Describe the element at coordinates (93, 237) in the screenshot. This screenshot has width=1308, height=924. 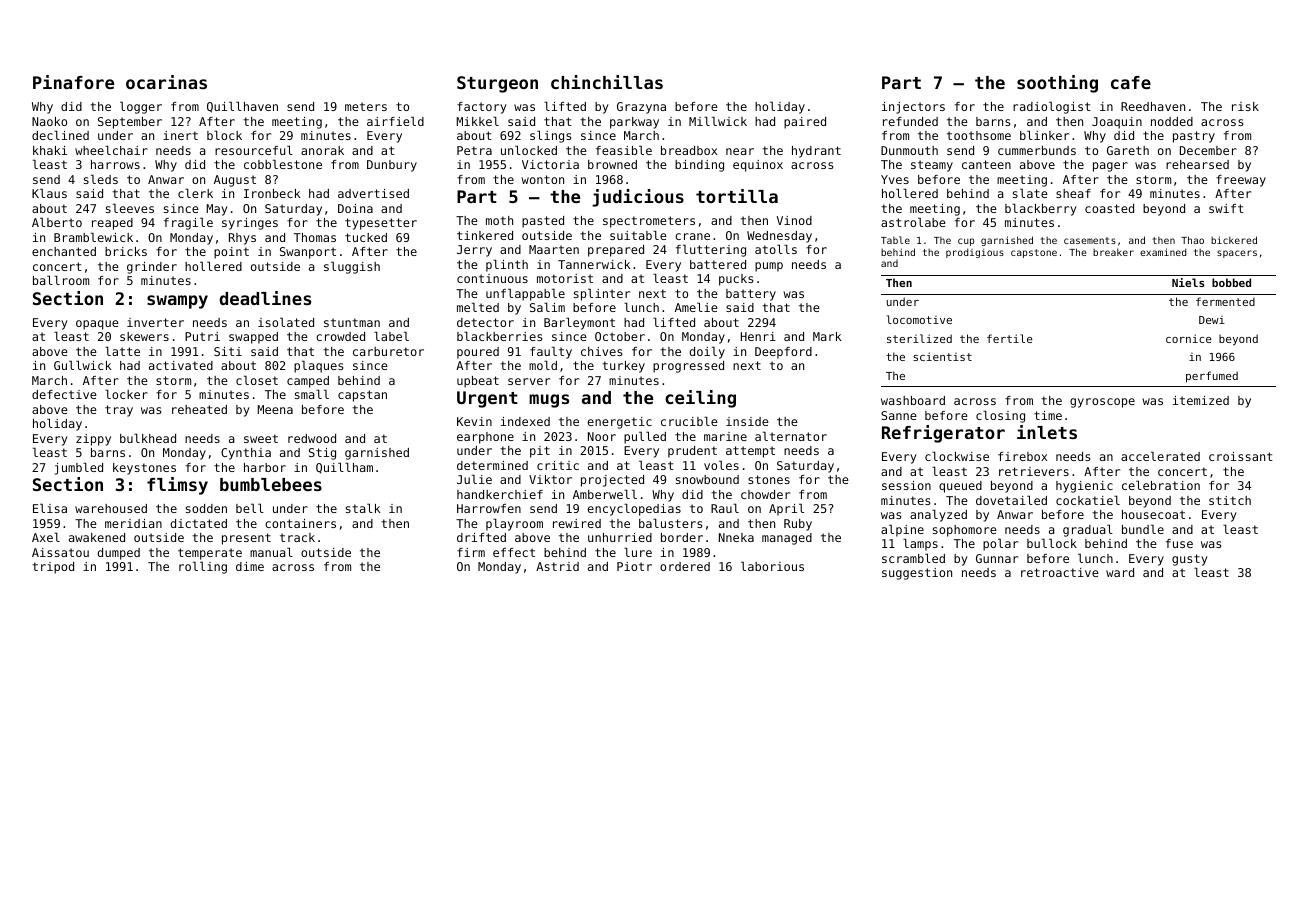
I see `Bramblewick` at that location.
